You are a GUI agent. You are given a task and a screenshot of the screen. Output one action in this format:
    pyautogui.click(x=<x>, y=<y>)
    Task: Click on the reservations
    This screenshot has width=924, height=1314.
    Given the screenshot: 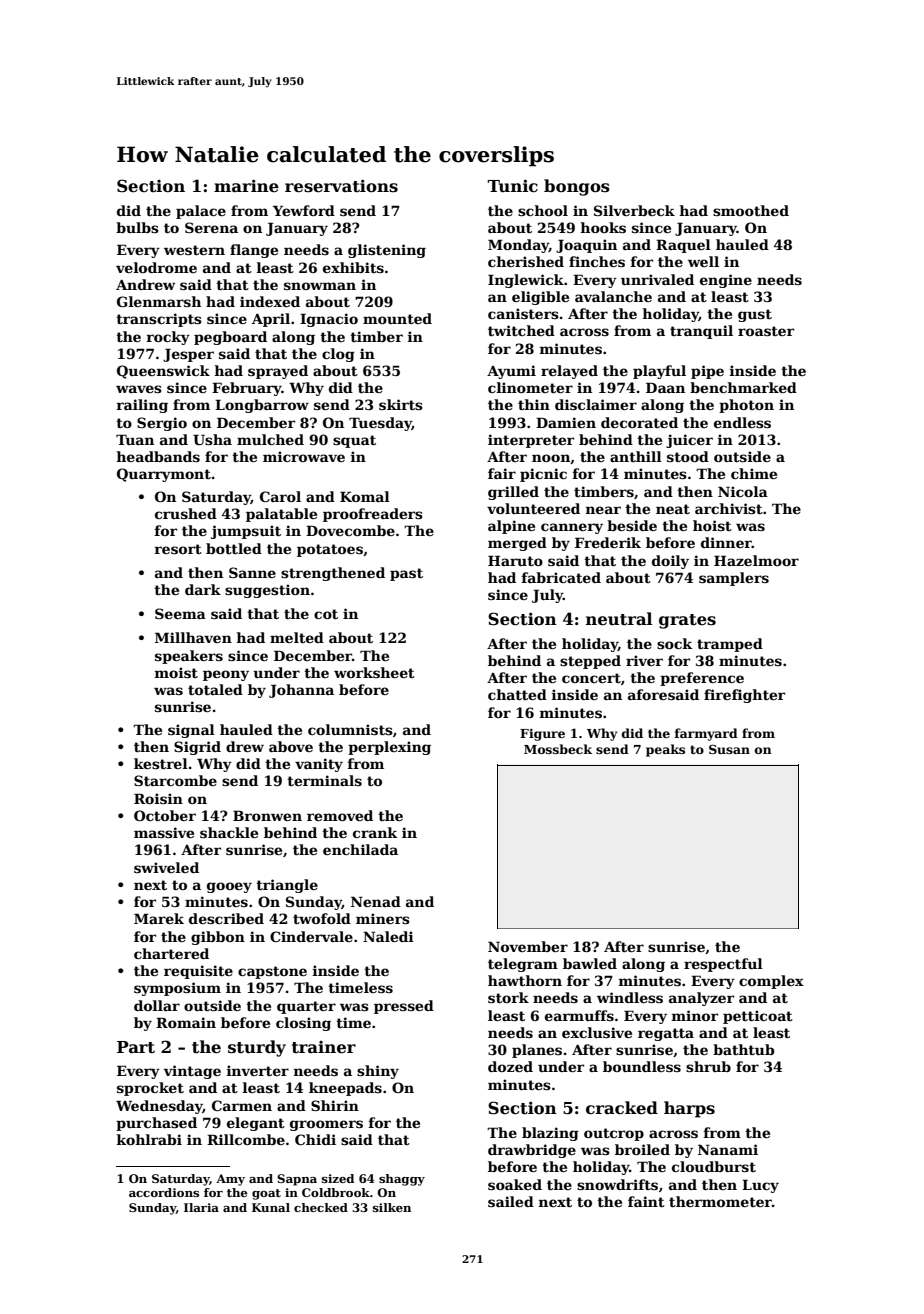 What is the action you would take?
    pyautogui.click(x=341, y=186)
